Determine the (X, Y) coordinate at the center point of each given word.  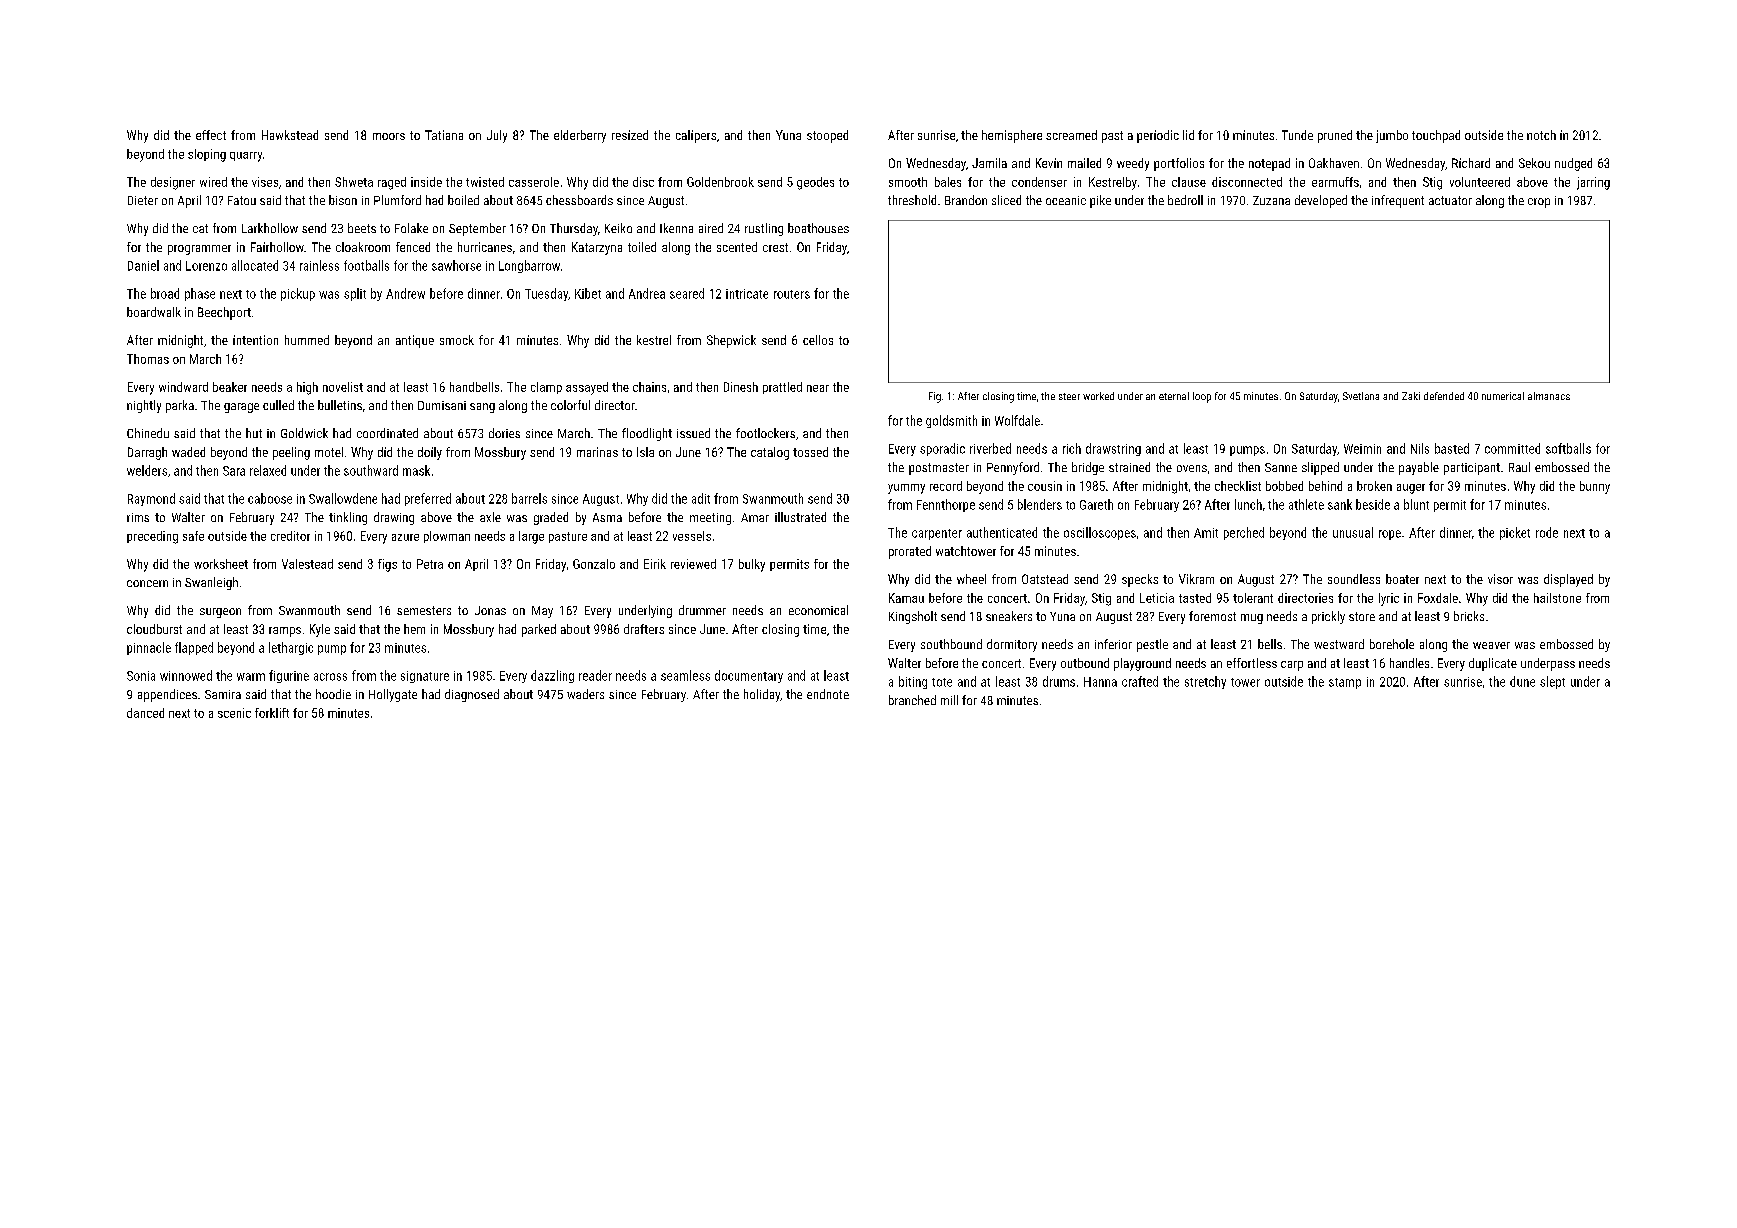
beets (362, 228)
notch (1541, 135)
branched (912, 700)
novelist (343, 387)
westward (1339, 644)
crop (1539, 203)
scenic (234, 713)
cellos (818, 340)
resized (630, 135)
